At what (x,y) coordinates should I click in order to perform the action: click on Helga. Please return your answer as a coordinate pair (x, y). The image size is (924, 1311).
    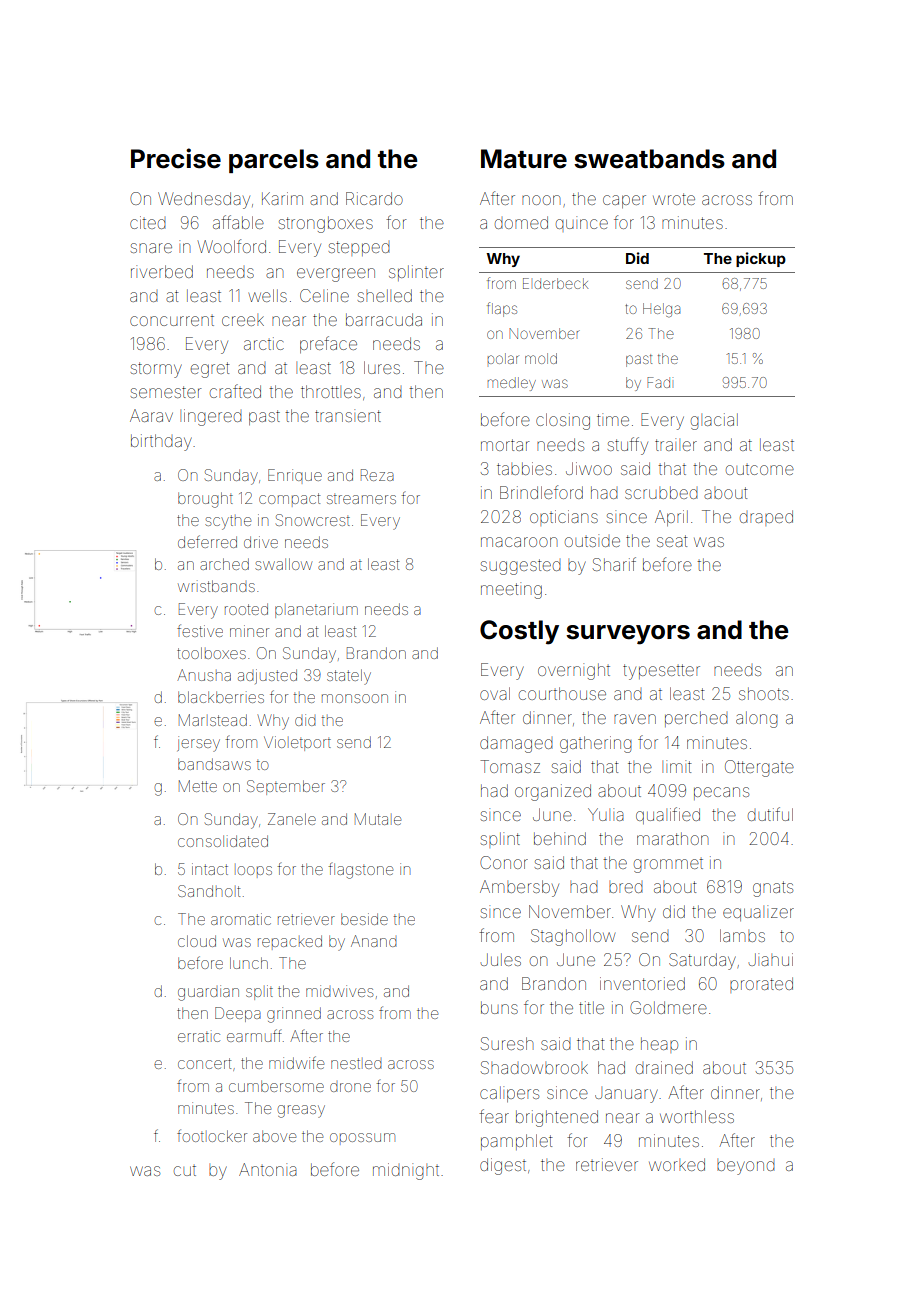
    Looking at the image, I should click on (661, 310).
